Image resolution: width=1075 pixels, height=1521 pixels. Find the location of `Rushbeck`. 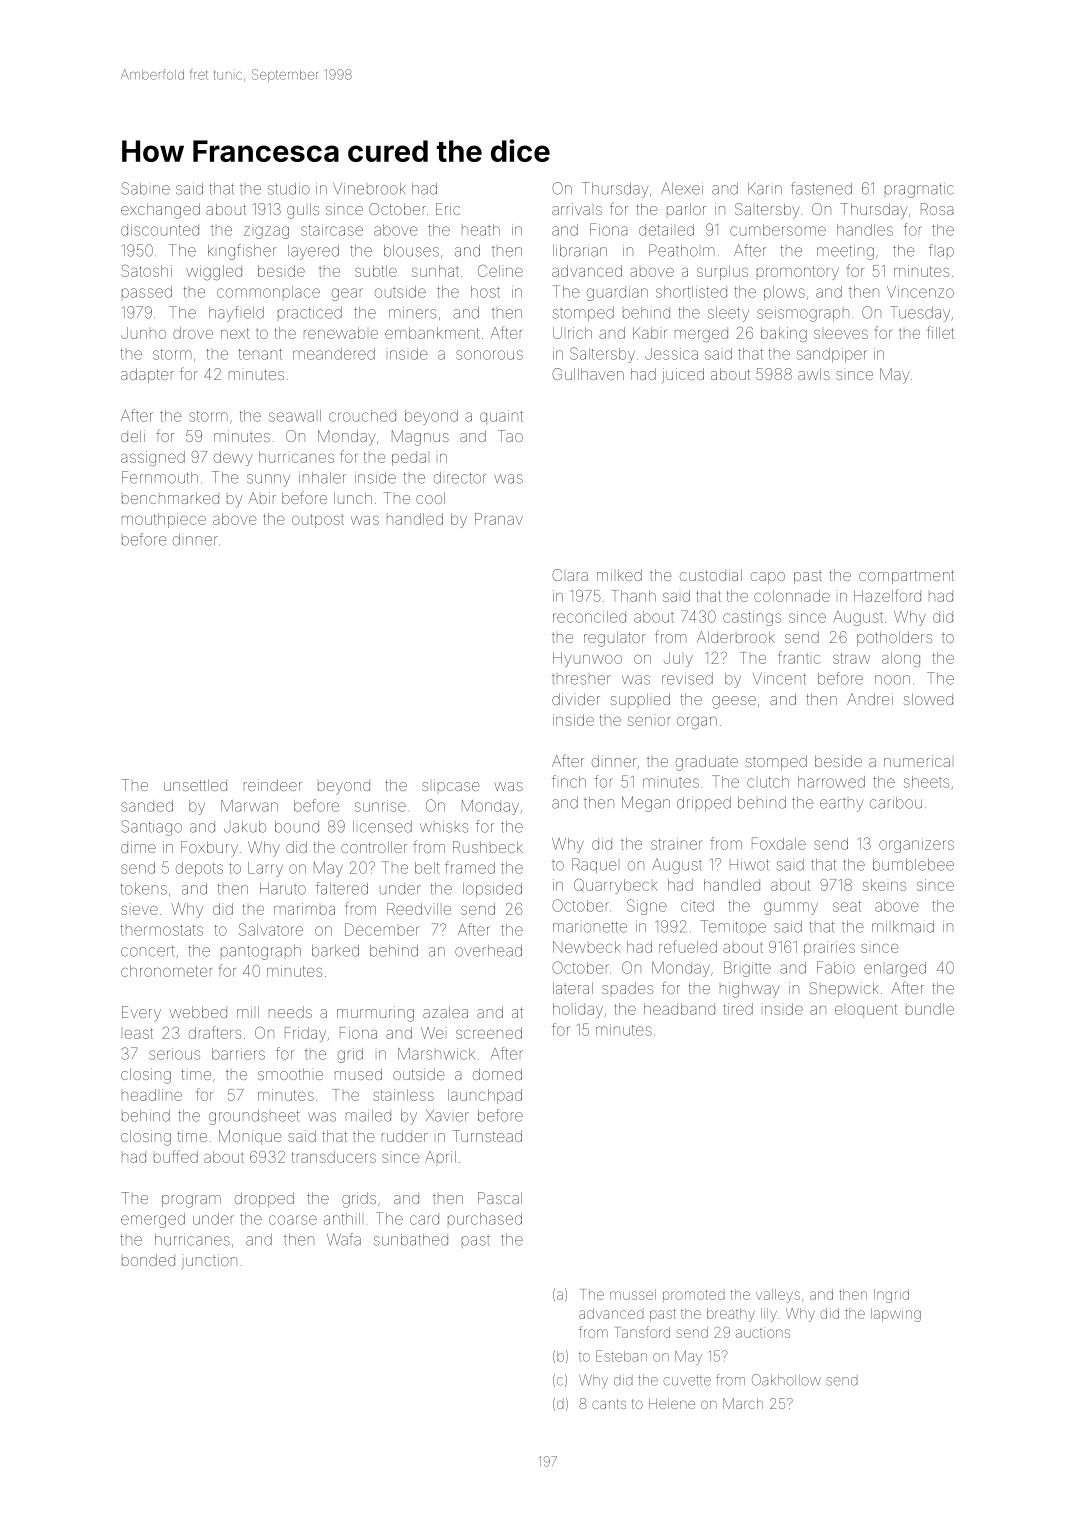

Rushbeck is located at coordinates (488, 847).
